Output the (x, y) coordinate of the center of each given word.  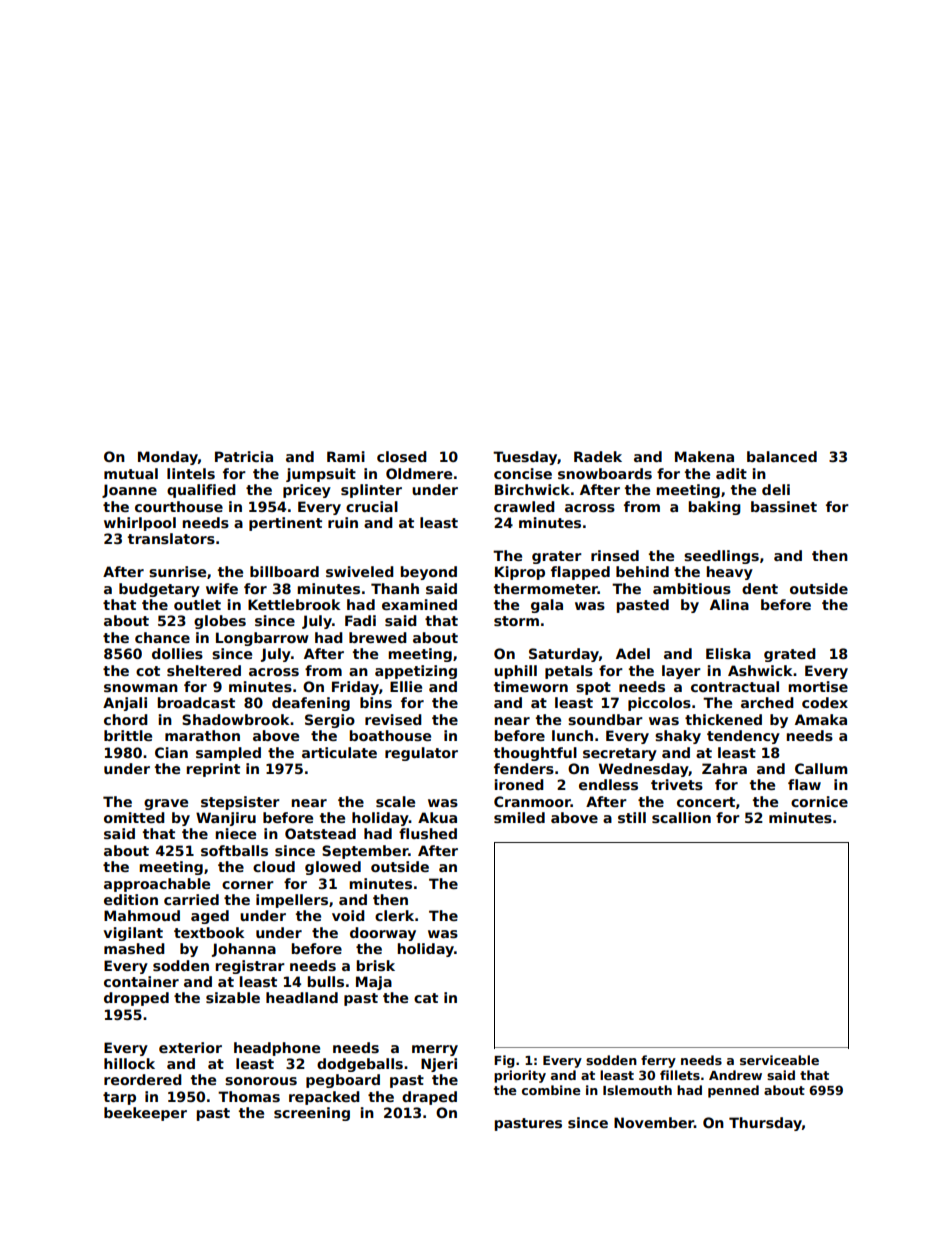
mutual (131, 473)
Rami (346, 456)
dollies (177, 653)
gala (547, 606)
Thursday (765, 1124)
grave (166, 804)
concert (706, 802)
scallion (681, 817)
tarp (119, 1098)
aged (210, 917)
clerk (394, 915)
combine (551, 1090)
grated (790, 655)
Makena (704, 456)
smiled (519, 817)
